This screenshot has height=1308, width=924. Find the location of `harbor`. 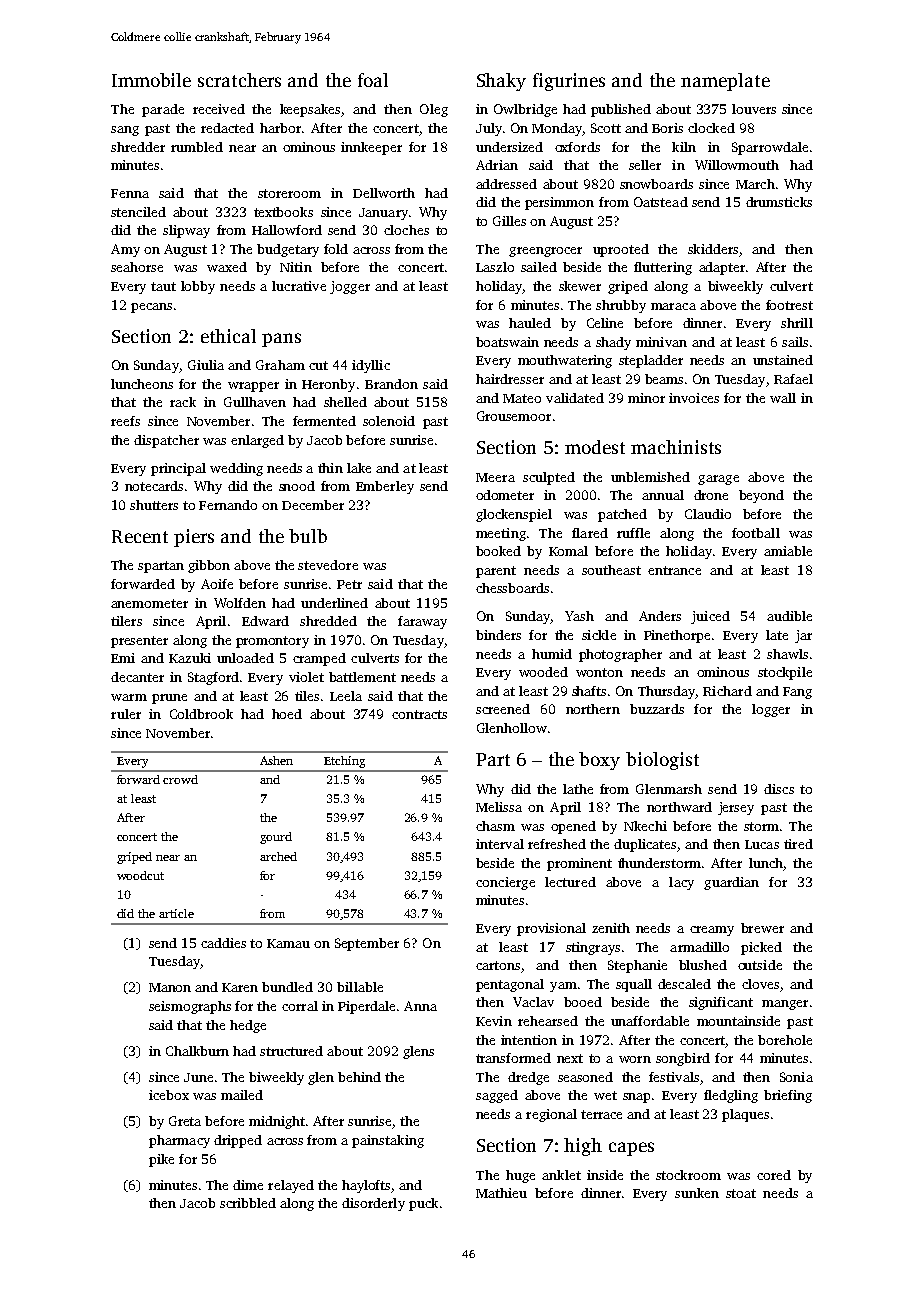

harbor is located at coordinates (280, 128).
